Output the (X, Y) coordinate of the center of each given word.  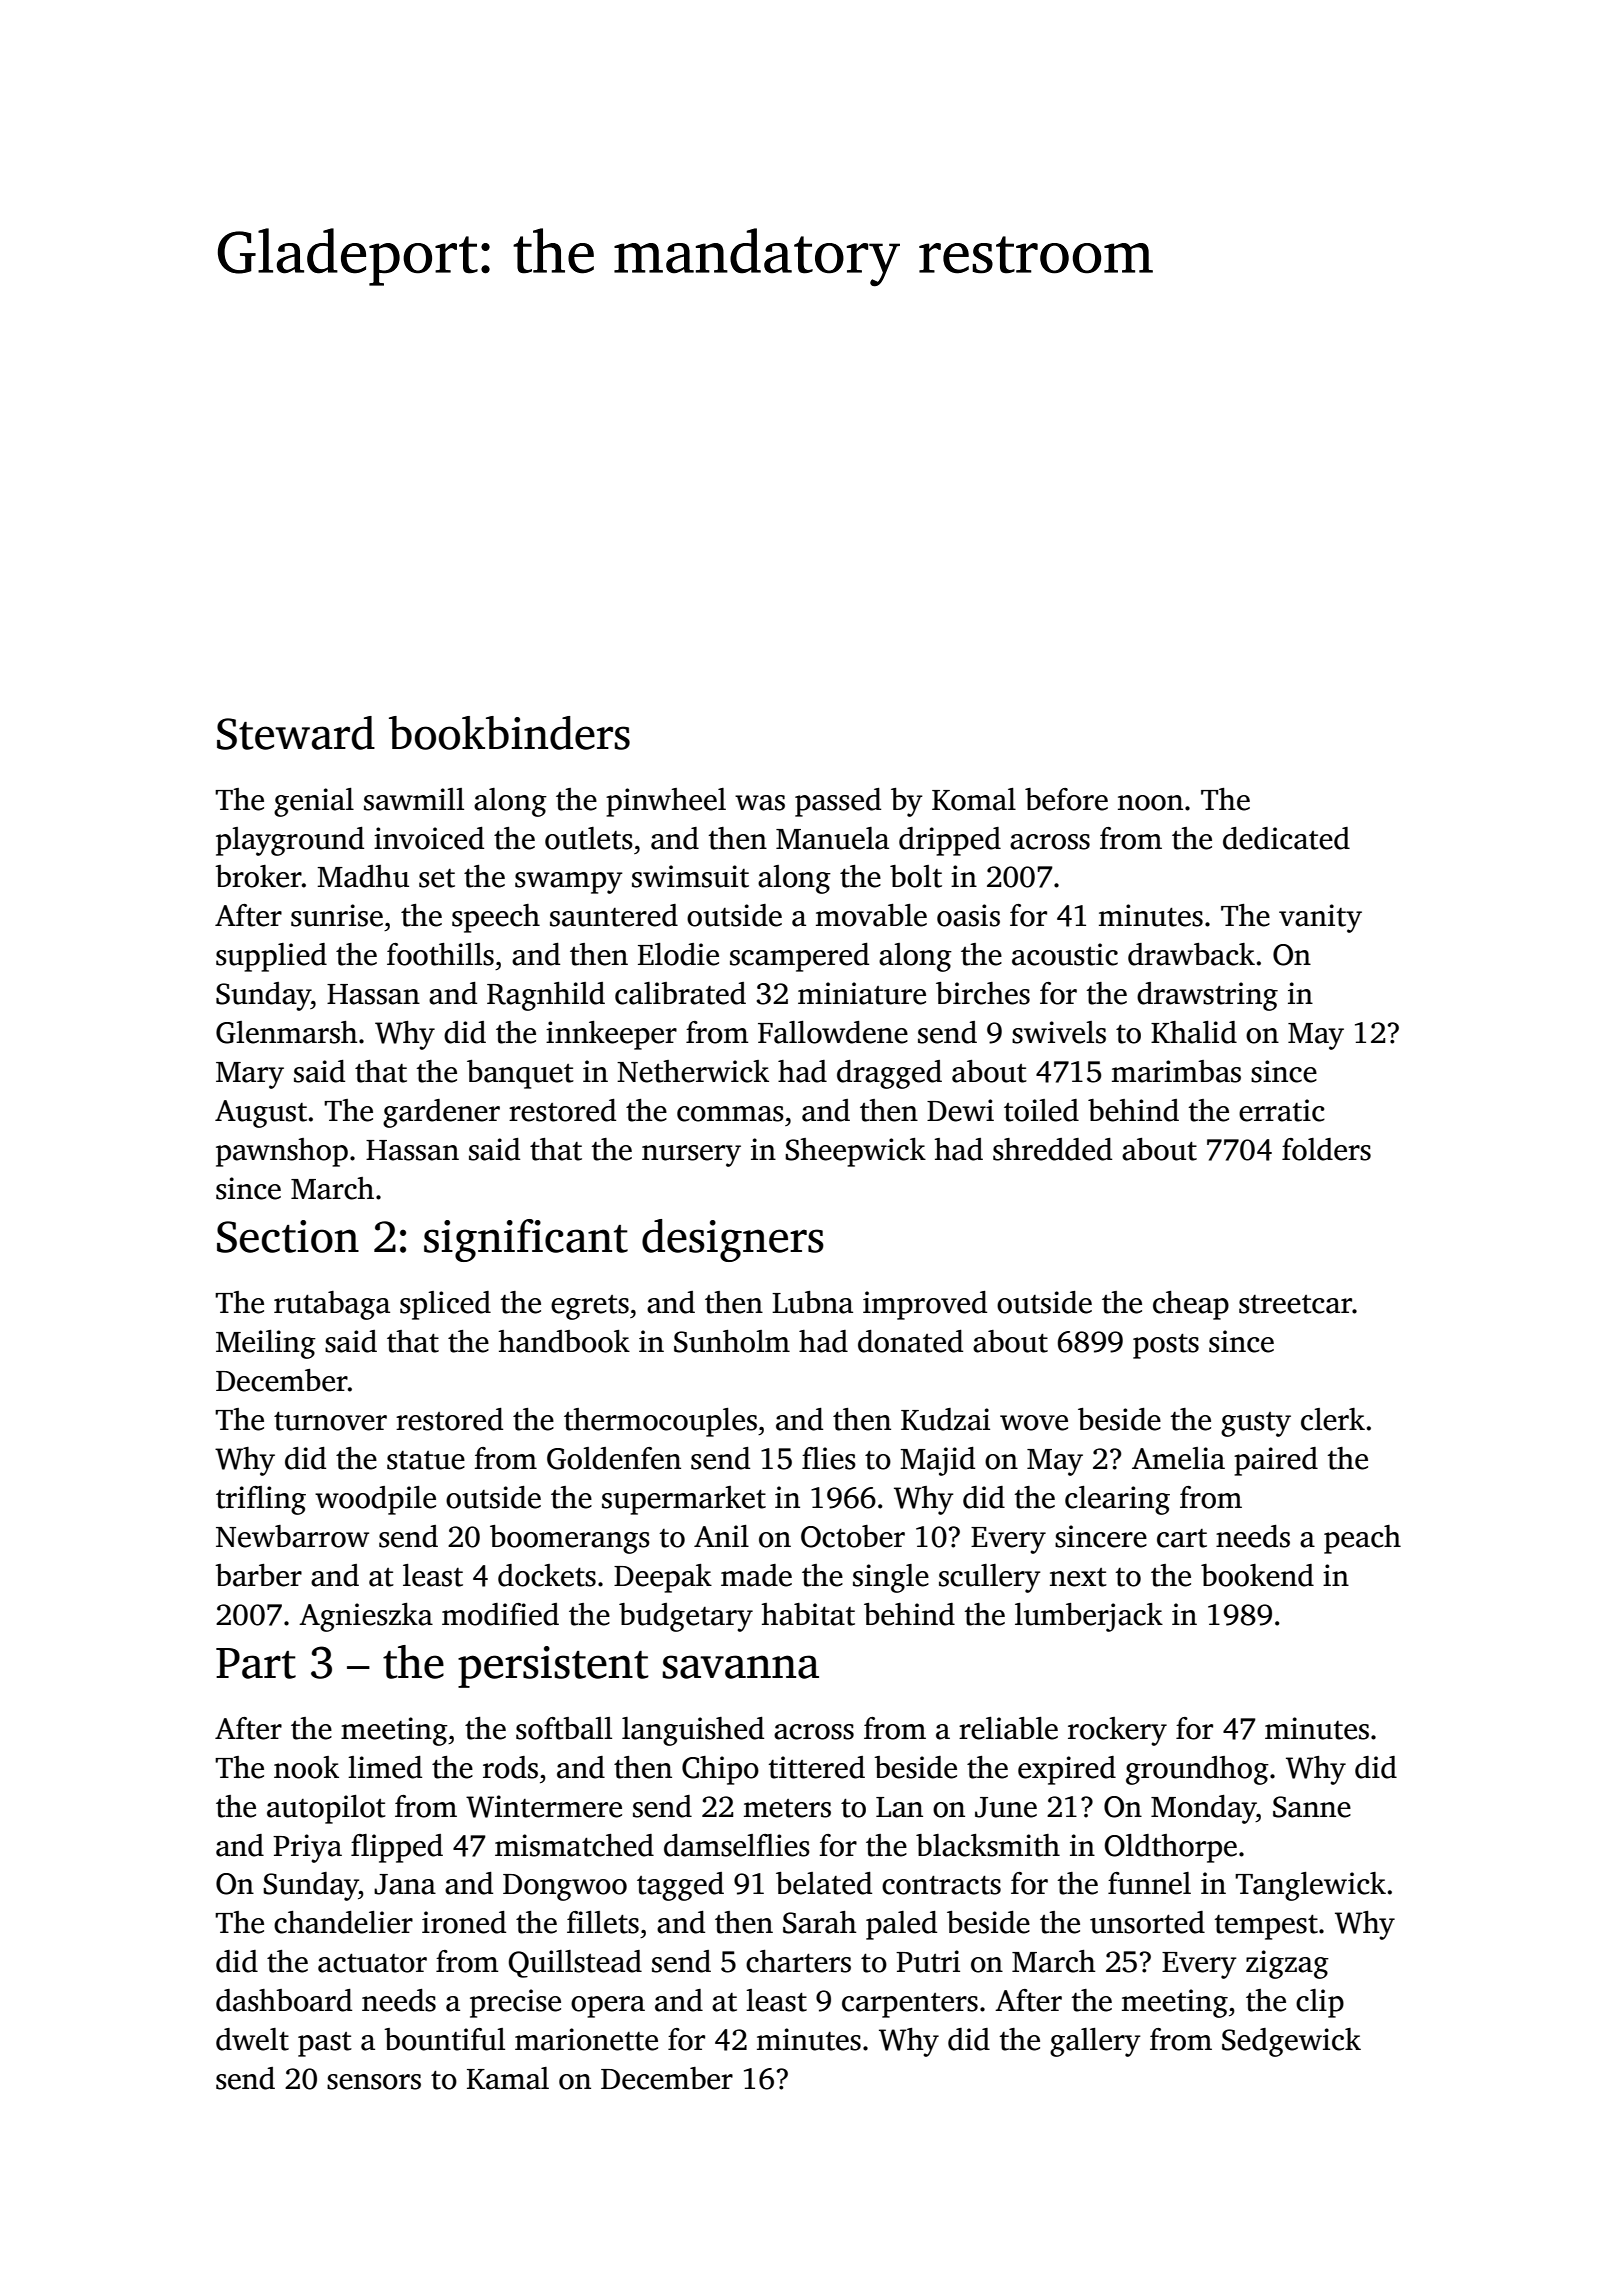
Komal (974, 799)
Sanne (1312, 1807)
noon (1150, 803)
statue (426, 1460)
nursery (691, 1156)
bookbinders (509, 733)
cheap (1191, 1305)
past (325, 2044)
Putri (928, 1961)
